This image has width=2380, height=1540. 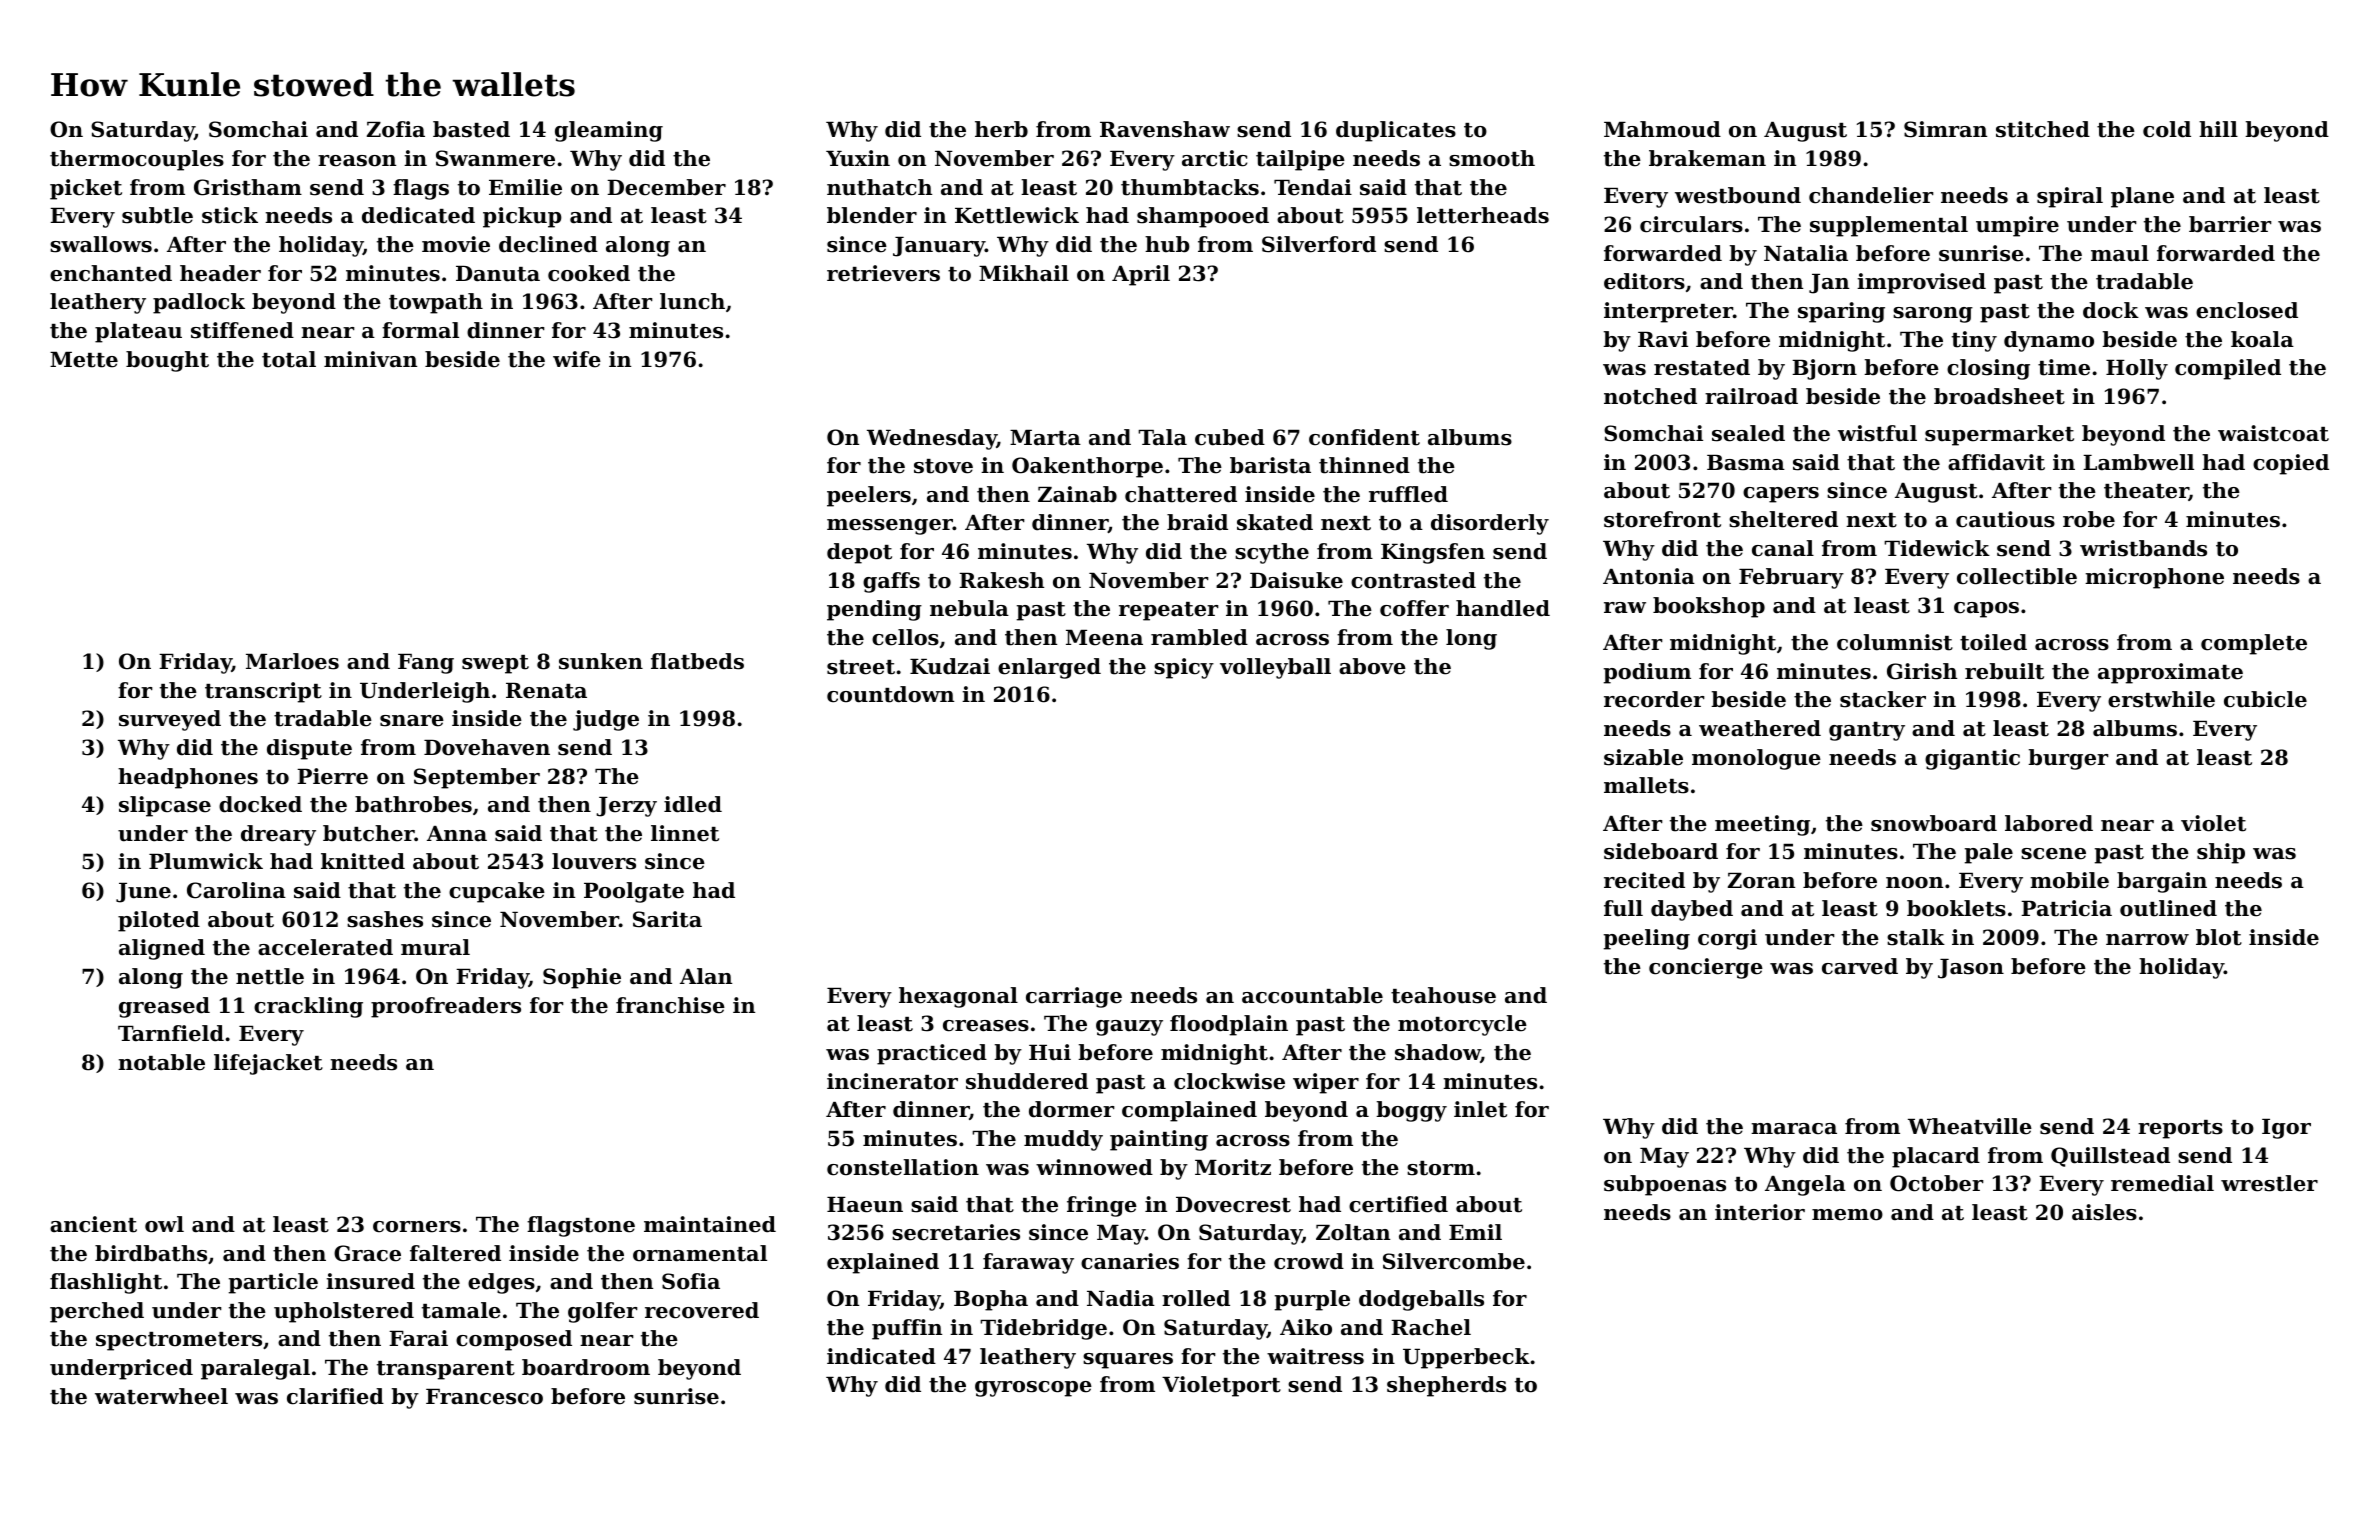 I want to click on wristbands, so click(x=2143, y=548).
